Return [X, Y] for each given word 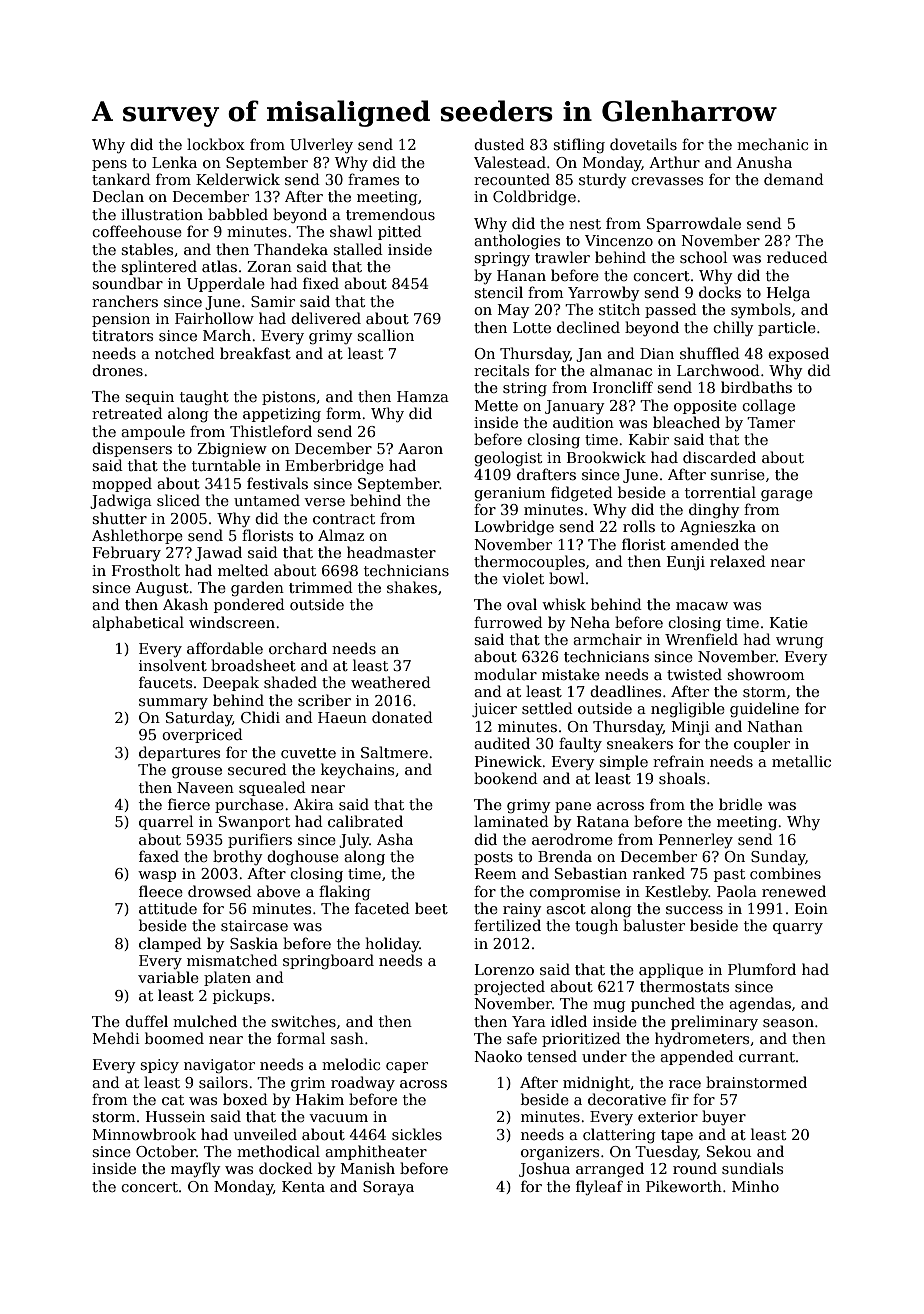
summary [173, 703]
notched [185, 353]
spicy [159, 1066]
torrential [720, 492]
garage [787, 495]
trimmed [321, 587]
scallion [385, 335]
